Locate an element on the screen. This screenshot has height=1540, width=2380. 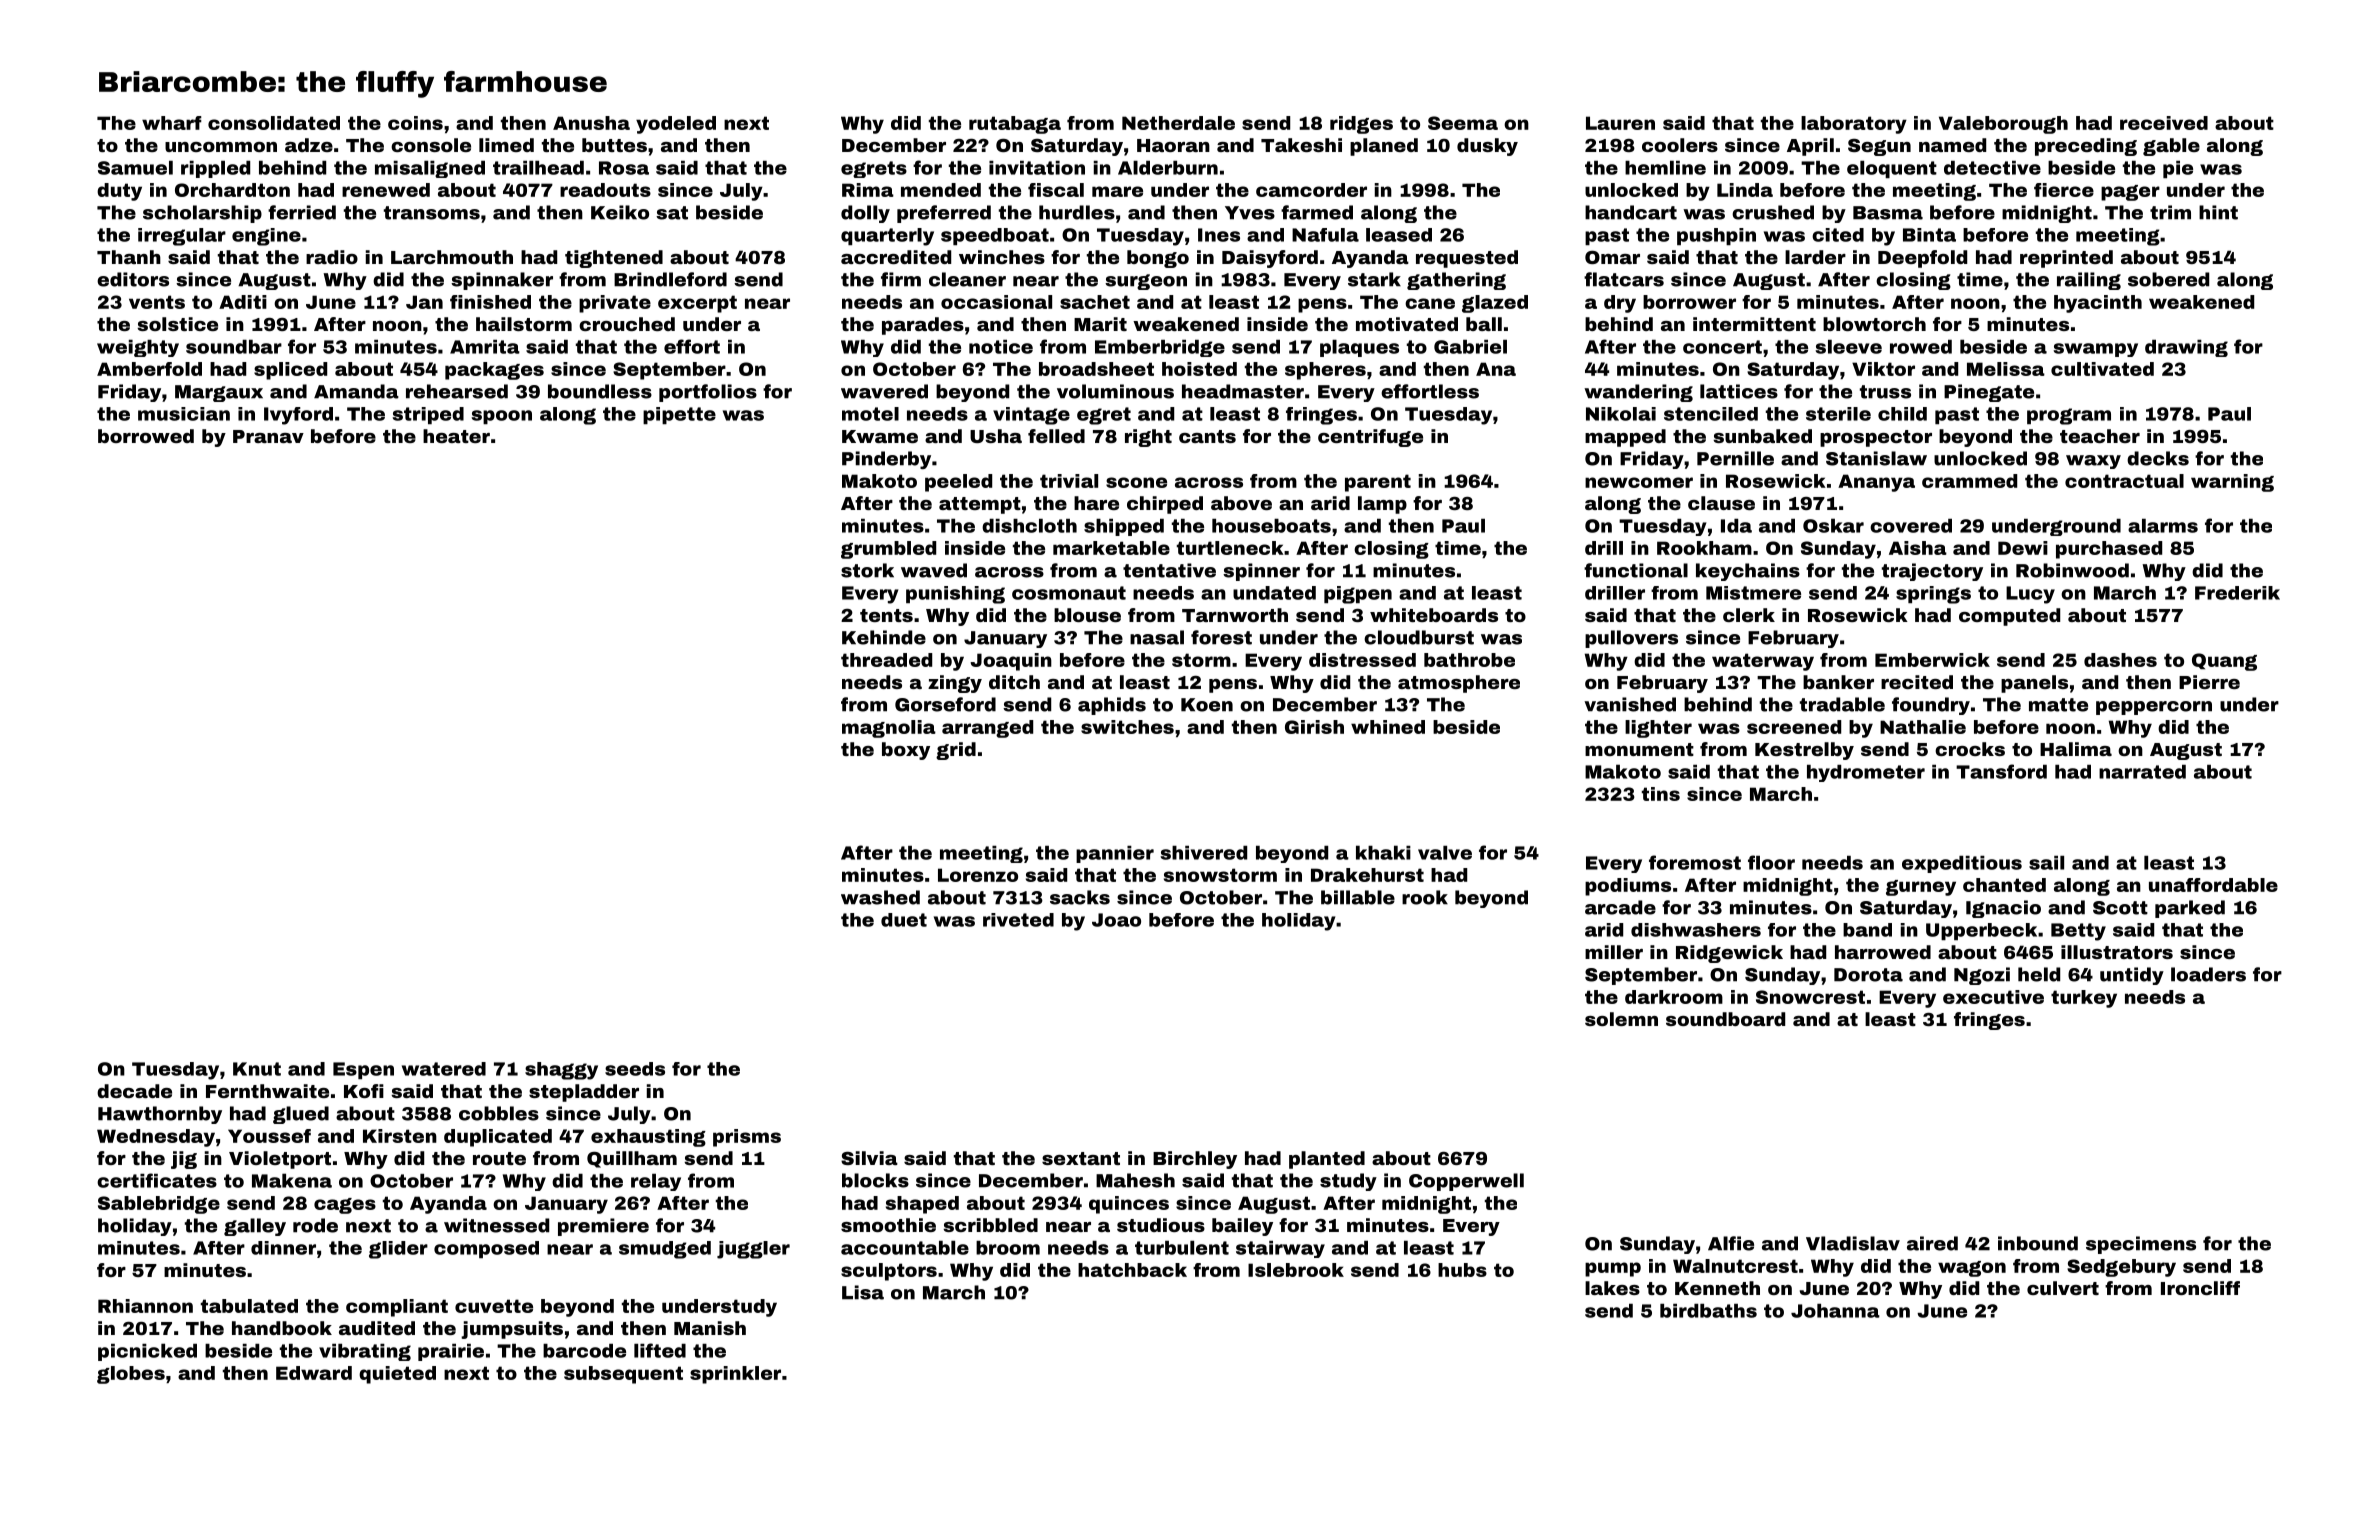
yodeled is located at coordinates (676, 125).
